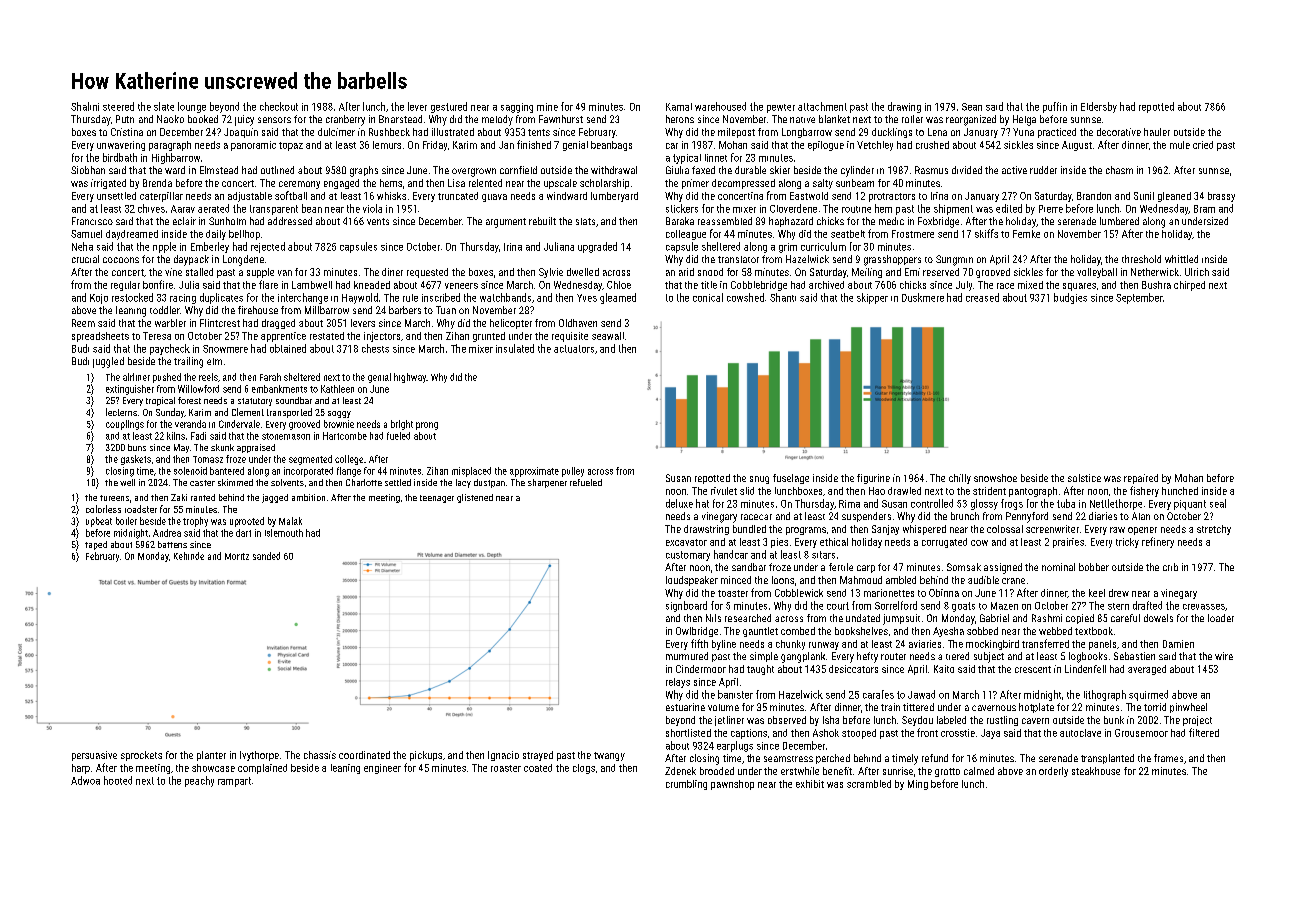 This page has width=1308, height=924. What do you see at coordinates (972, 107) in the page?
I see `Sean` at bounding box center [972, 107].
